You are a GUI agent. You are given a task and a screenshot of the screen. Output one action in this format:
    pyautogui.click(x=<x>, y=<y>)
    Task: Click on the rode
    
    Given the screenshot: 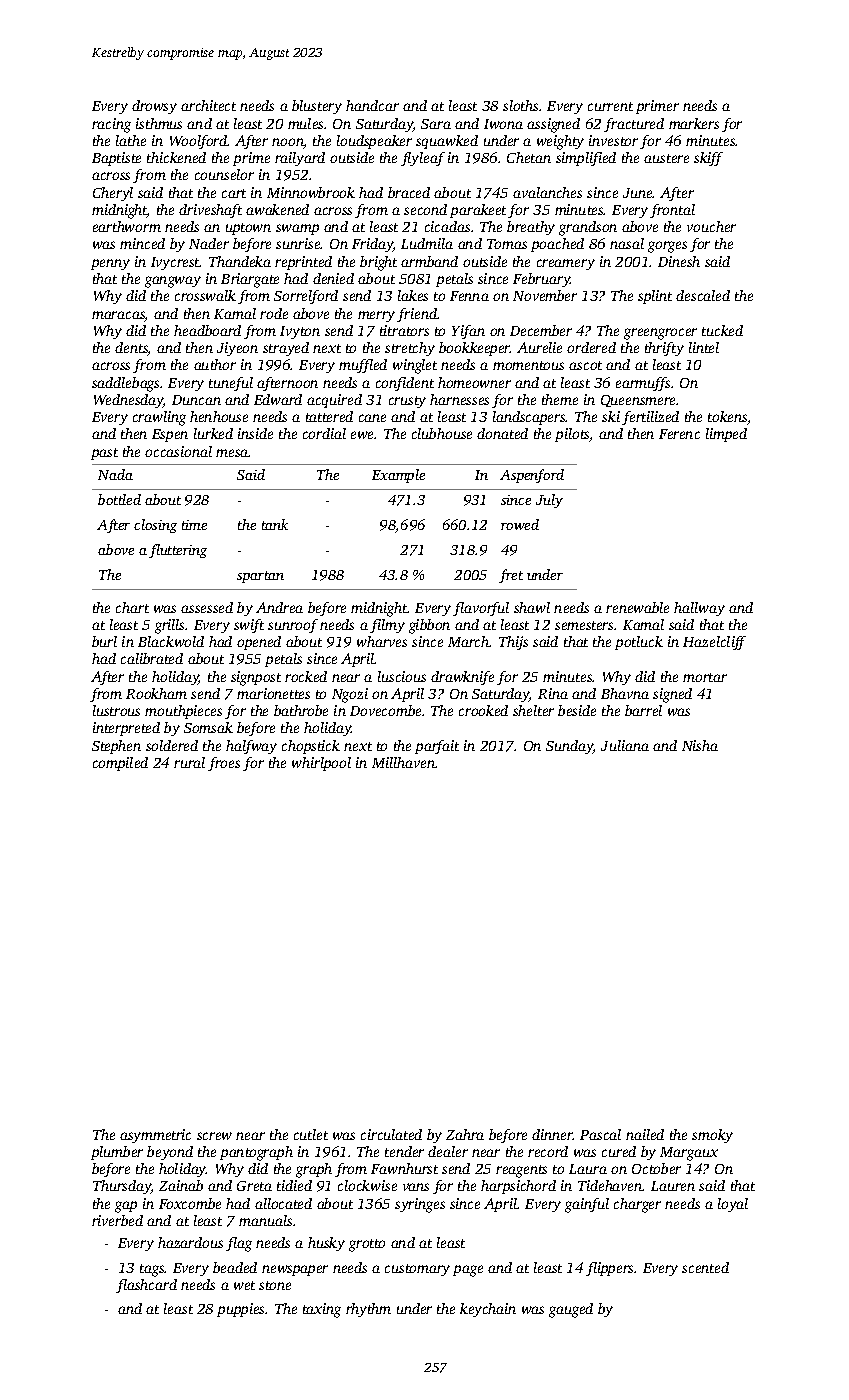 What is the action you would take?
    pyautogui.click(x=274, y=313)
